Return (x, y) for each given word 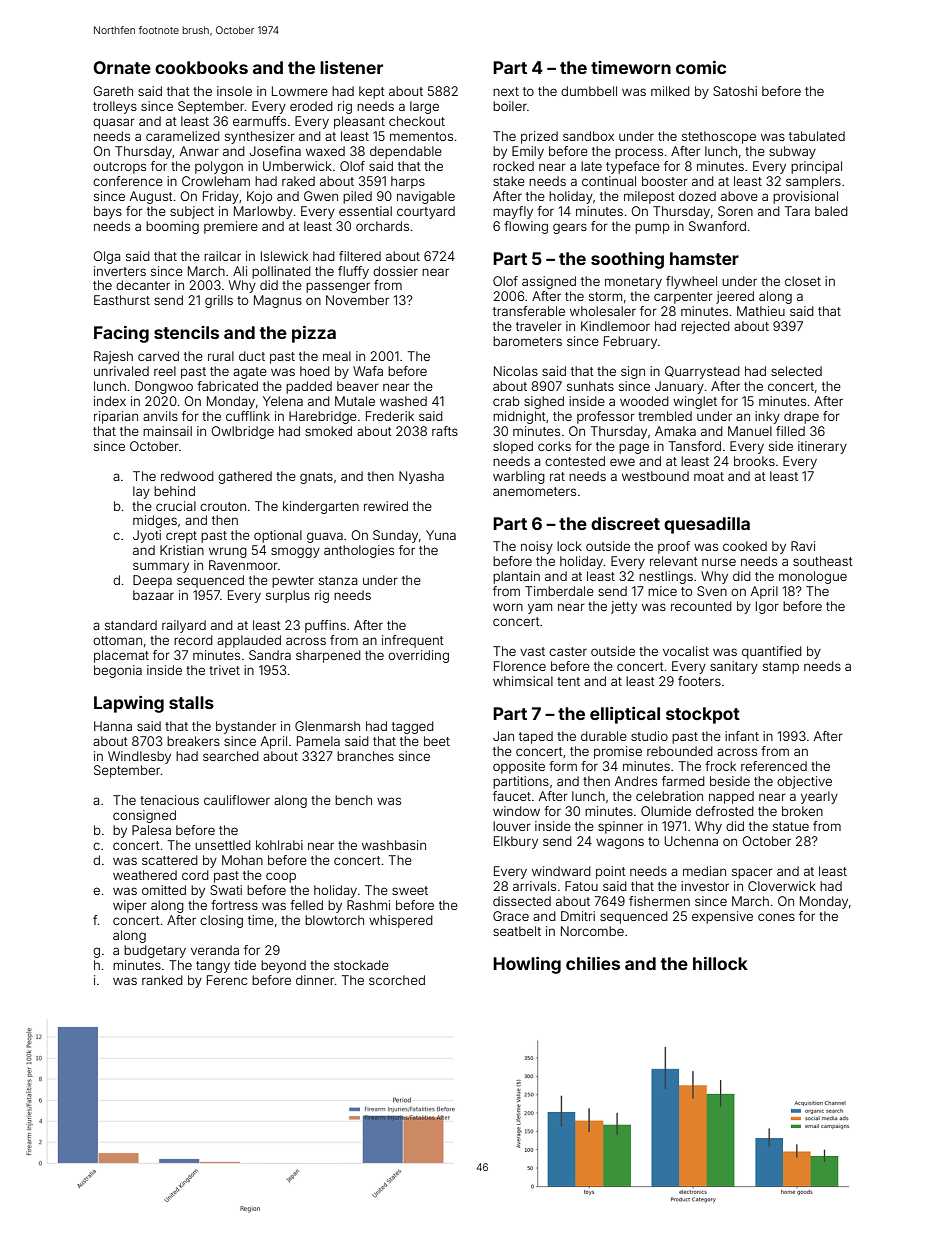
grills (219, 301)
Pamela (318, 741)
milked (670, 91)
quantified (772, 652)
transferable (529, 311)
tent (568, 681)
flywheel (691, 282)
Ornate (122, 67)
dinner (315, 980)
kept (372, 92)
